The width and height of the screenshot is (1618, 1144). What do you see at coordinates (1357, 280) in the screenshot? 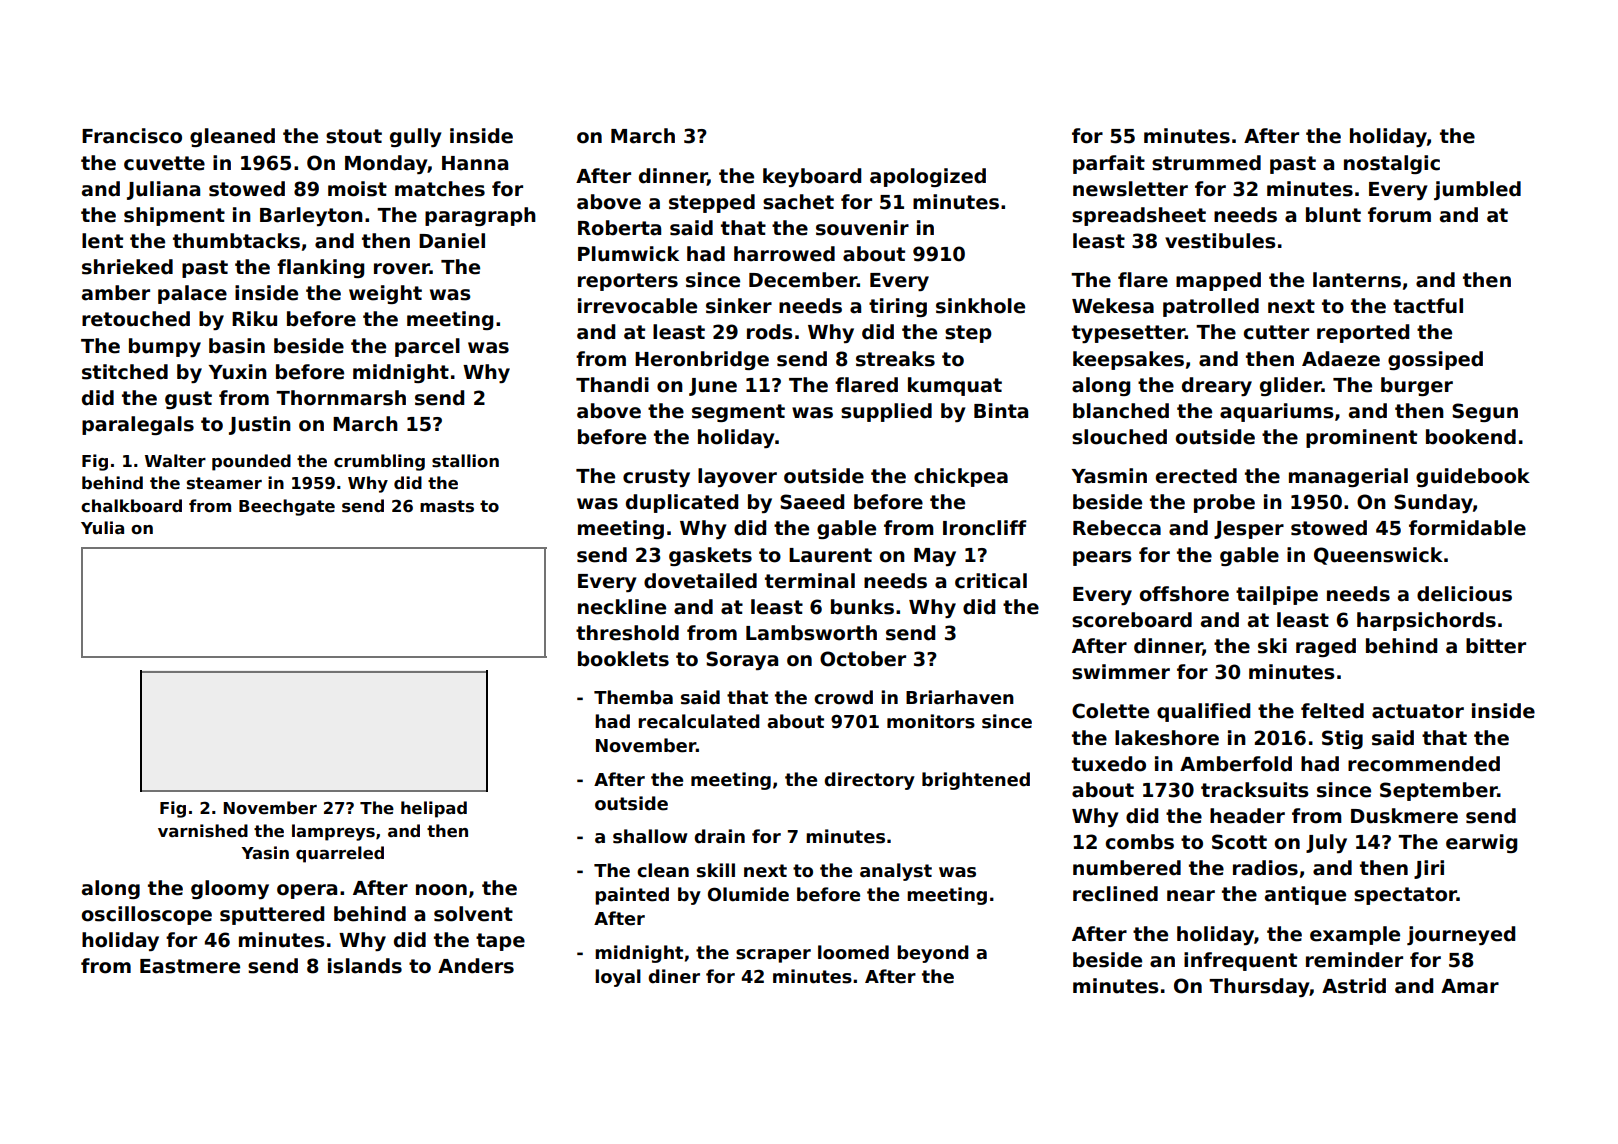
I see `lanterns` at bounding box center [1357, 280].
